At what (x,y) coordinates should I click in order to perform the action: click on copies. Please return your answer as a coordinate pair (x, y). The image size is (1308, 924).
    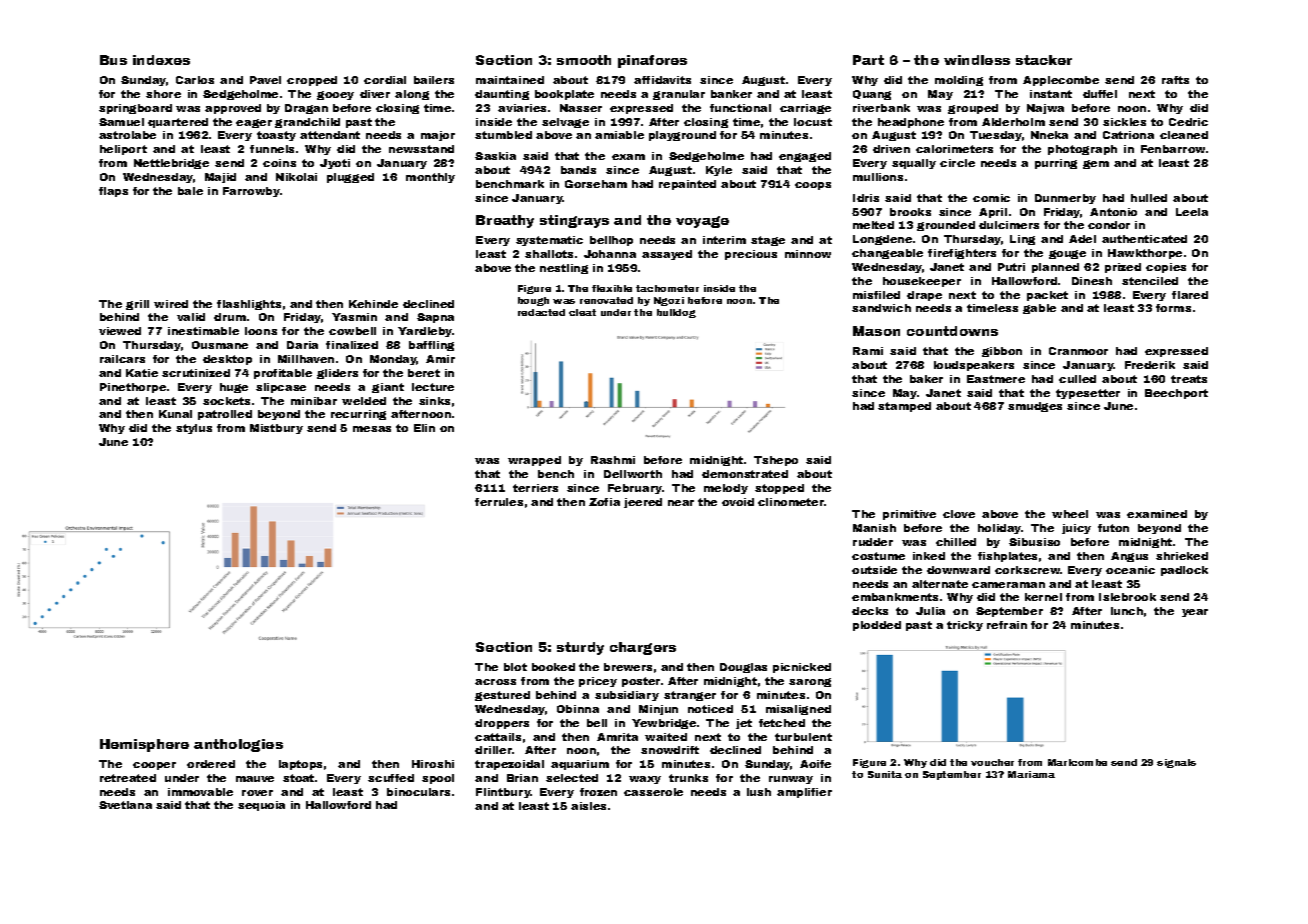
    Looking at the image, I should click on (1166, 268).
